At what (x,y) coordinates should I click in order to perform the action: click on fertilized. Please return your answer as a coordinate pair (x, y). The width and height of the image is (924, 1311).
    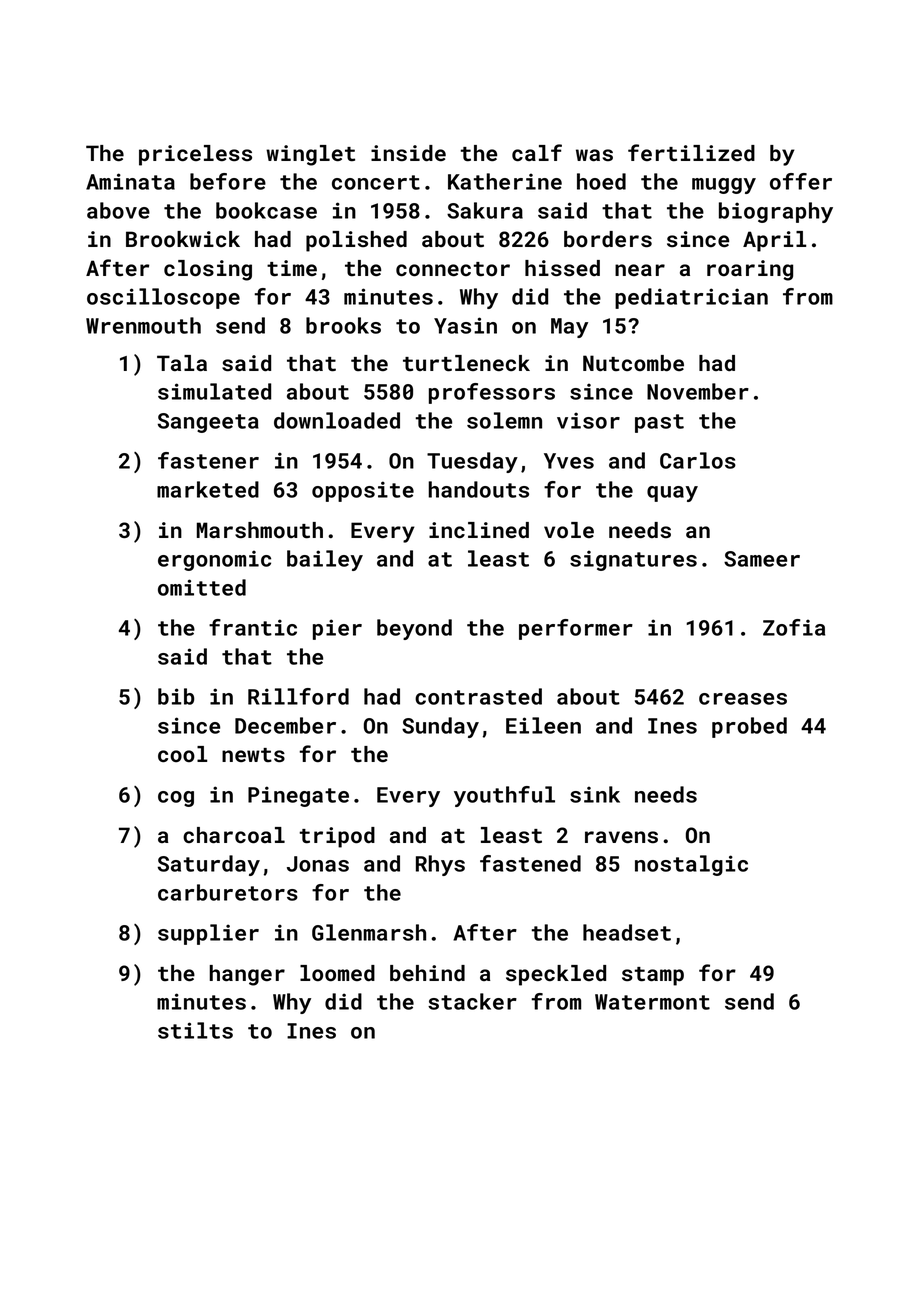
    Looking at the image, I should click on (691, 153).
